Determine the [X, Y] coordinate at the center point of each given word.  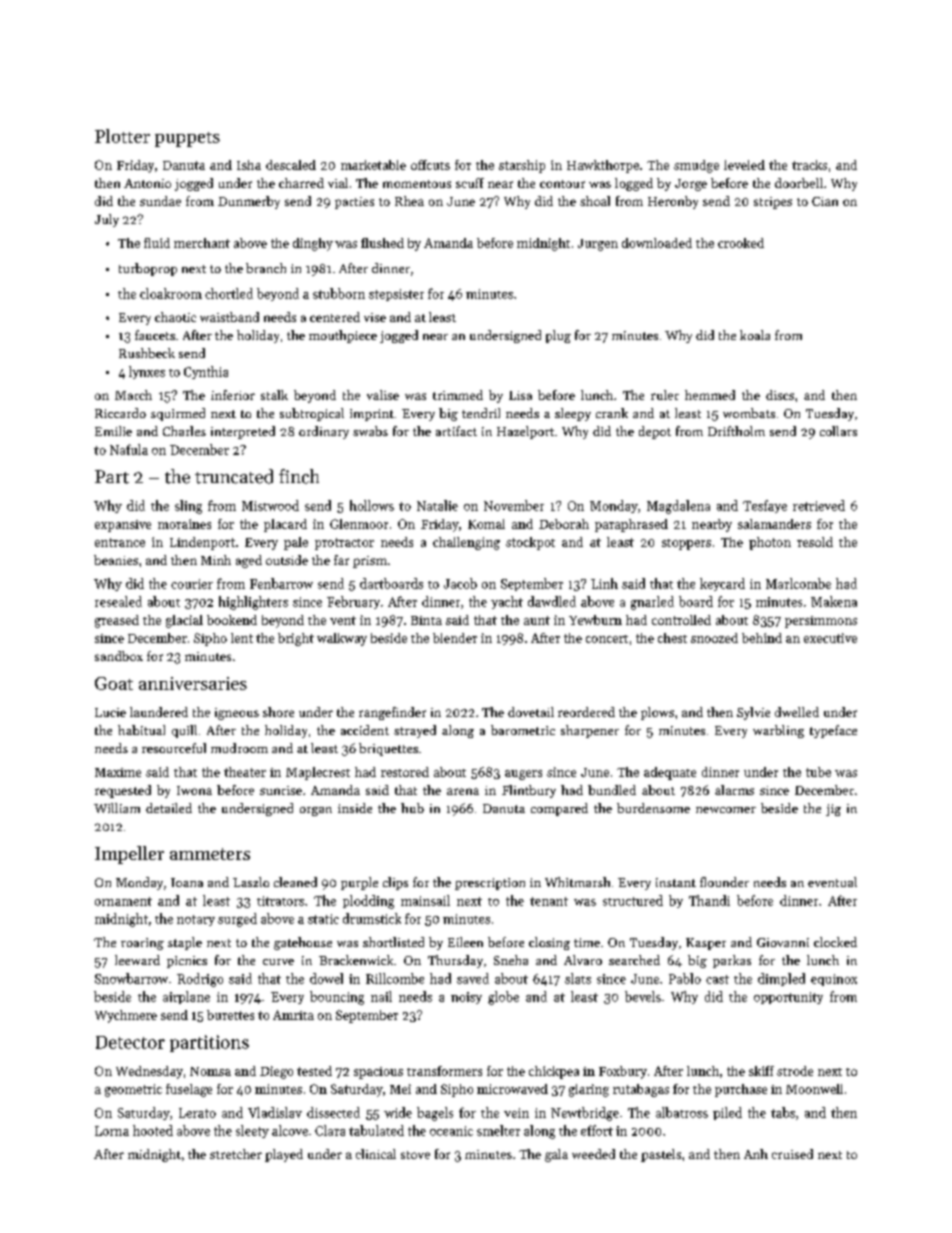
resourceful [174, 748]
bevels [643, 996]
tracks [809, 165]
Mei [400, 1089]
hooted [153, 1130]
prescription [490, 884]
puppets [187, 139]
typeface [833, 731]
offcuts [430, 165]
